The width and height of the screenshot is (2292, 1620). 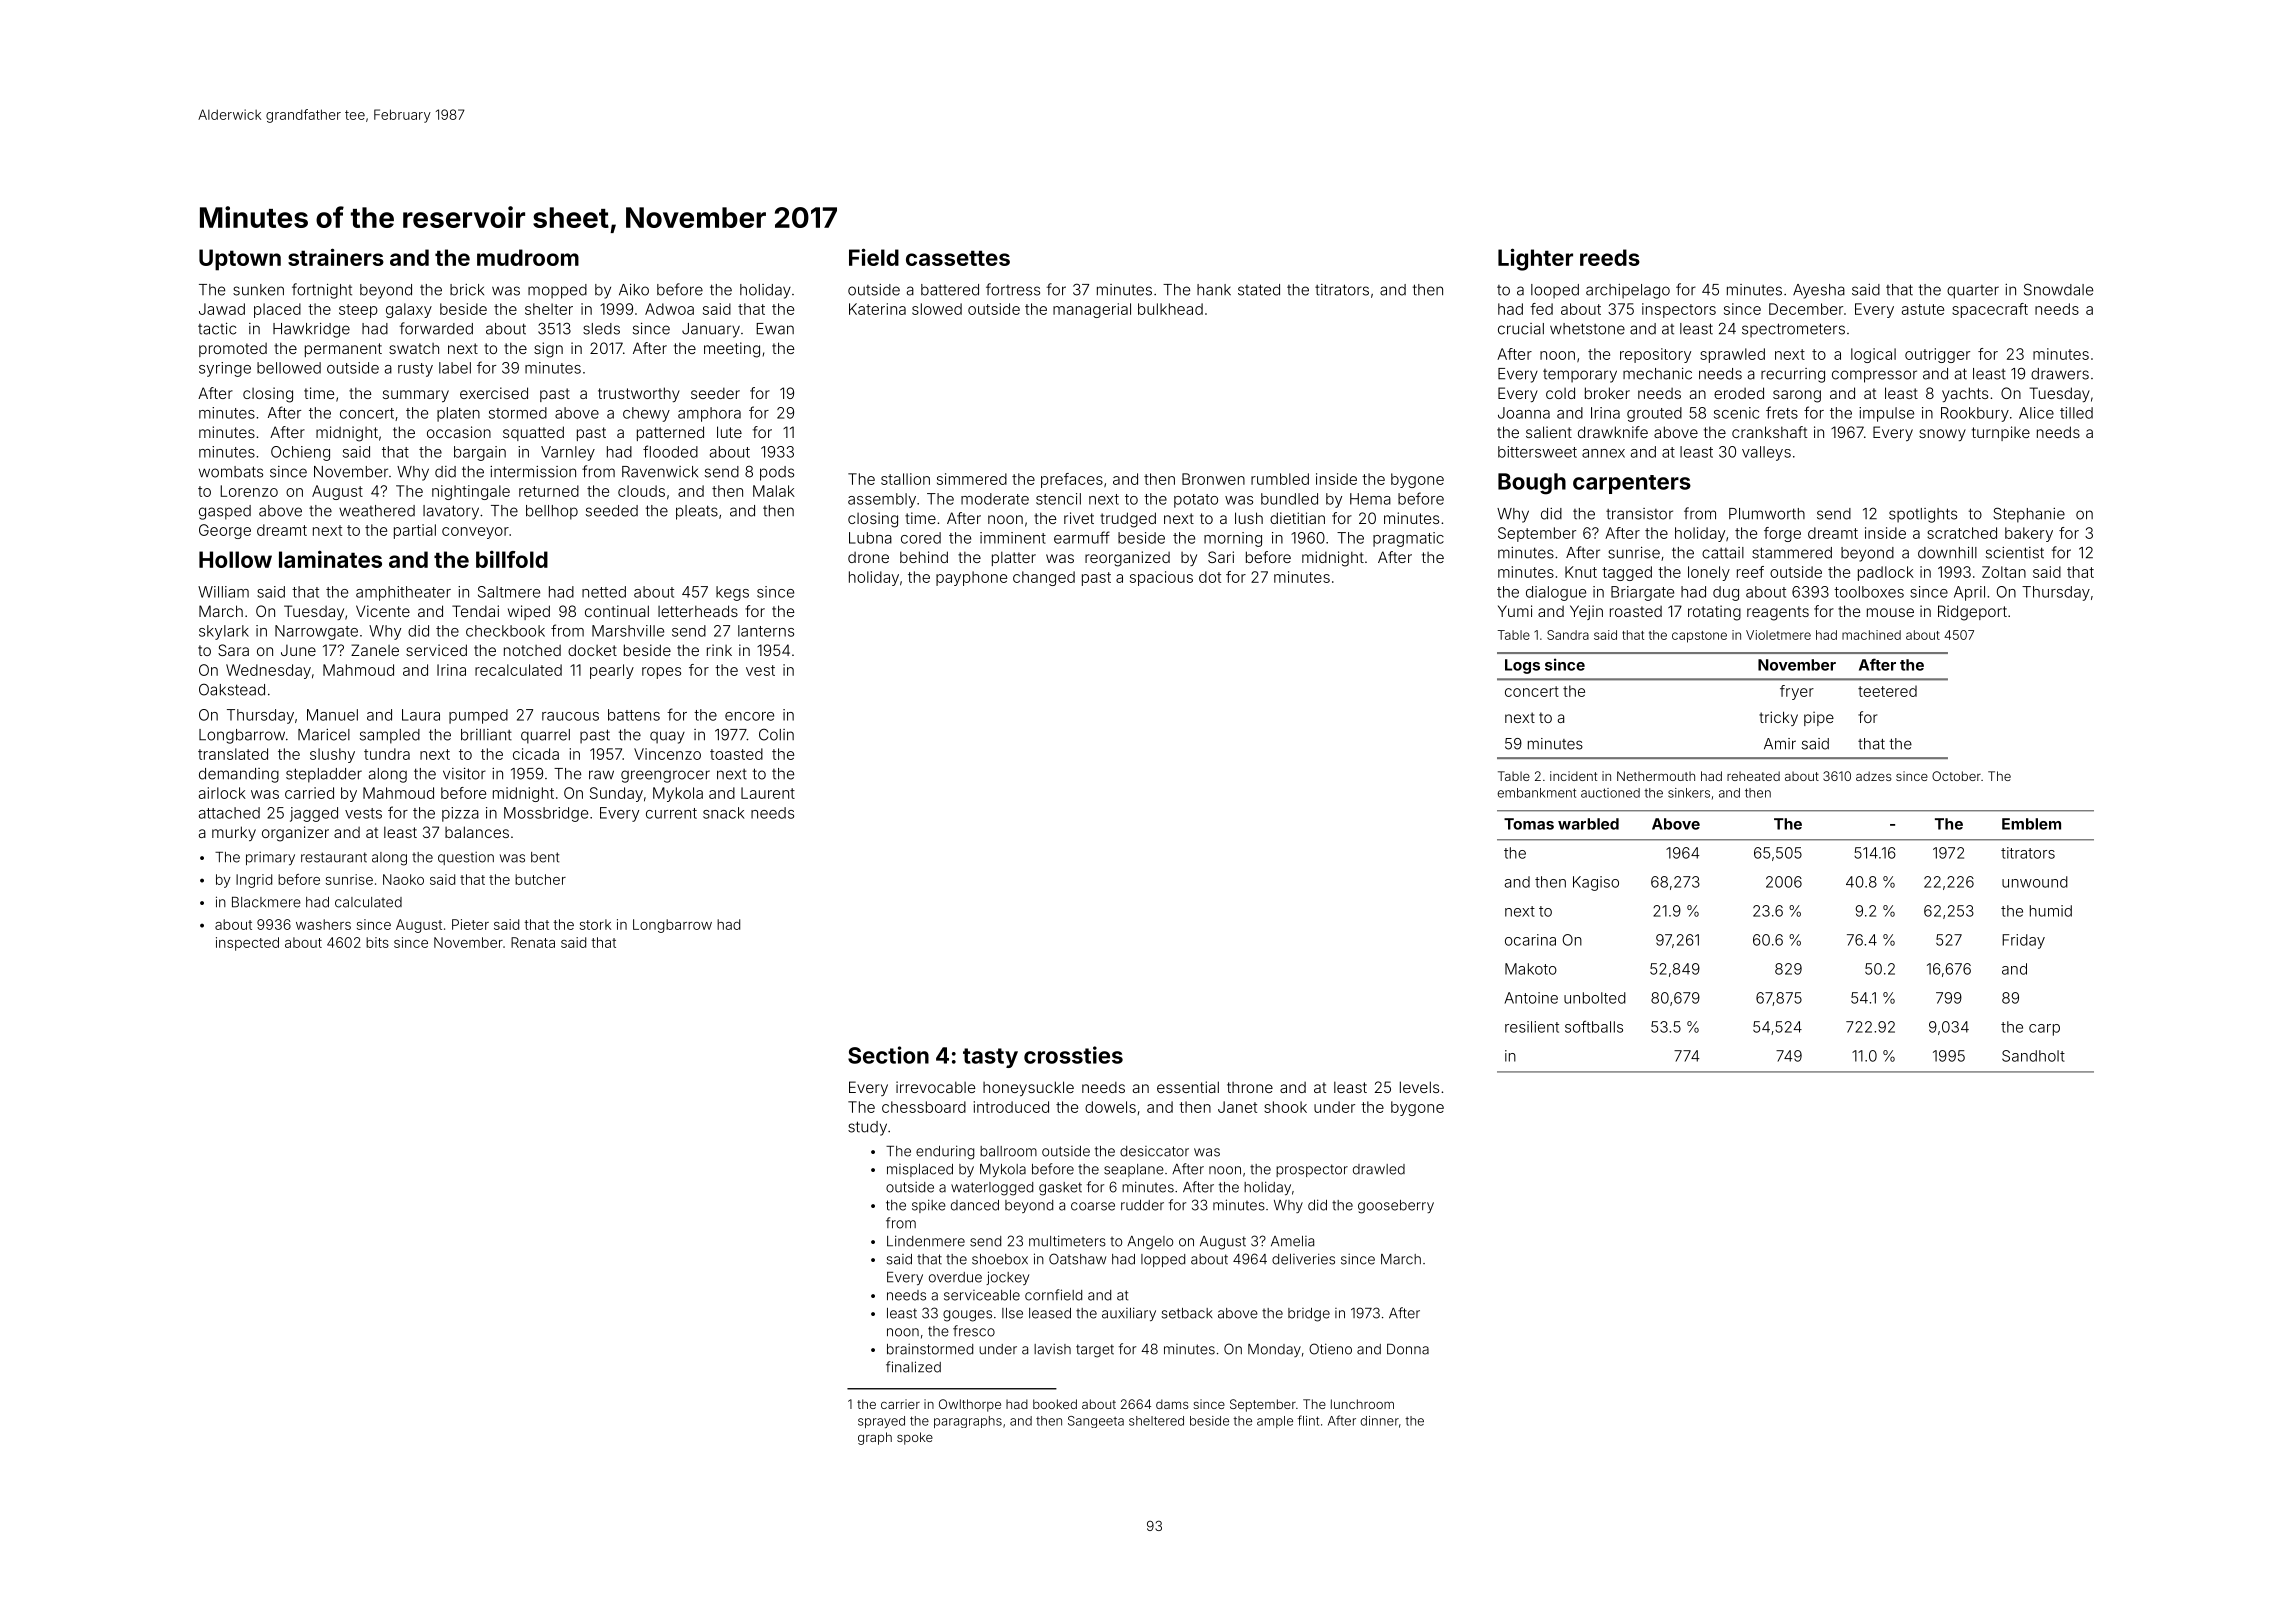 I want to click on rumbled, so click(x=1280, y=479).
